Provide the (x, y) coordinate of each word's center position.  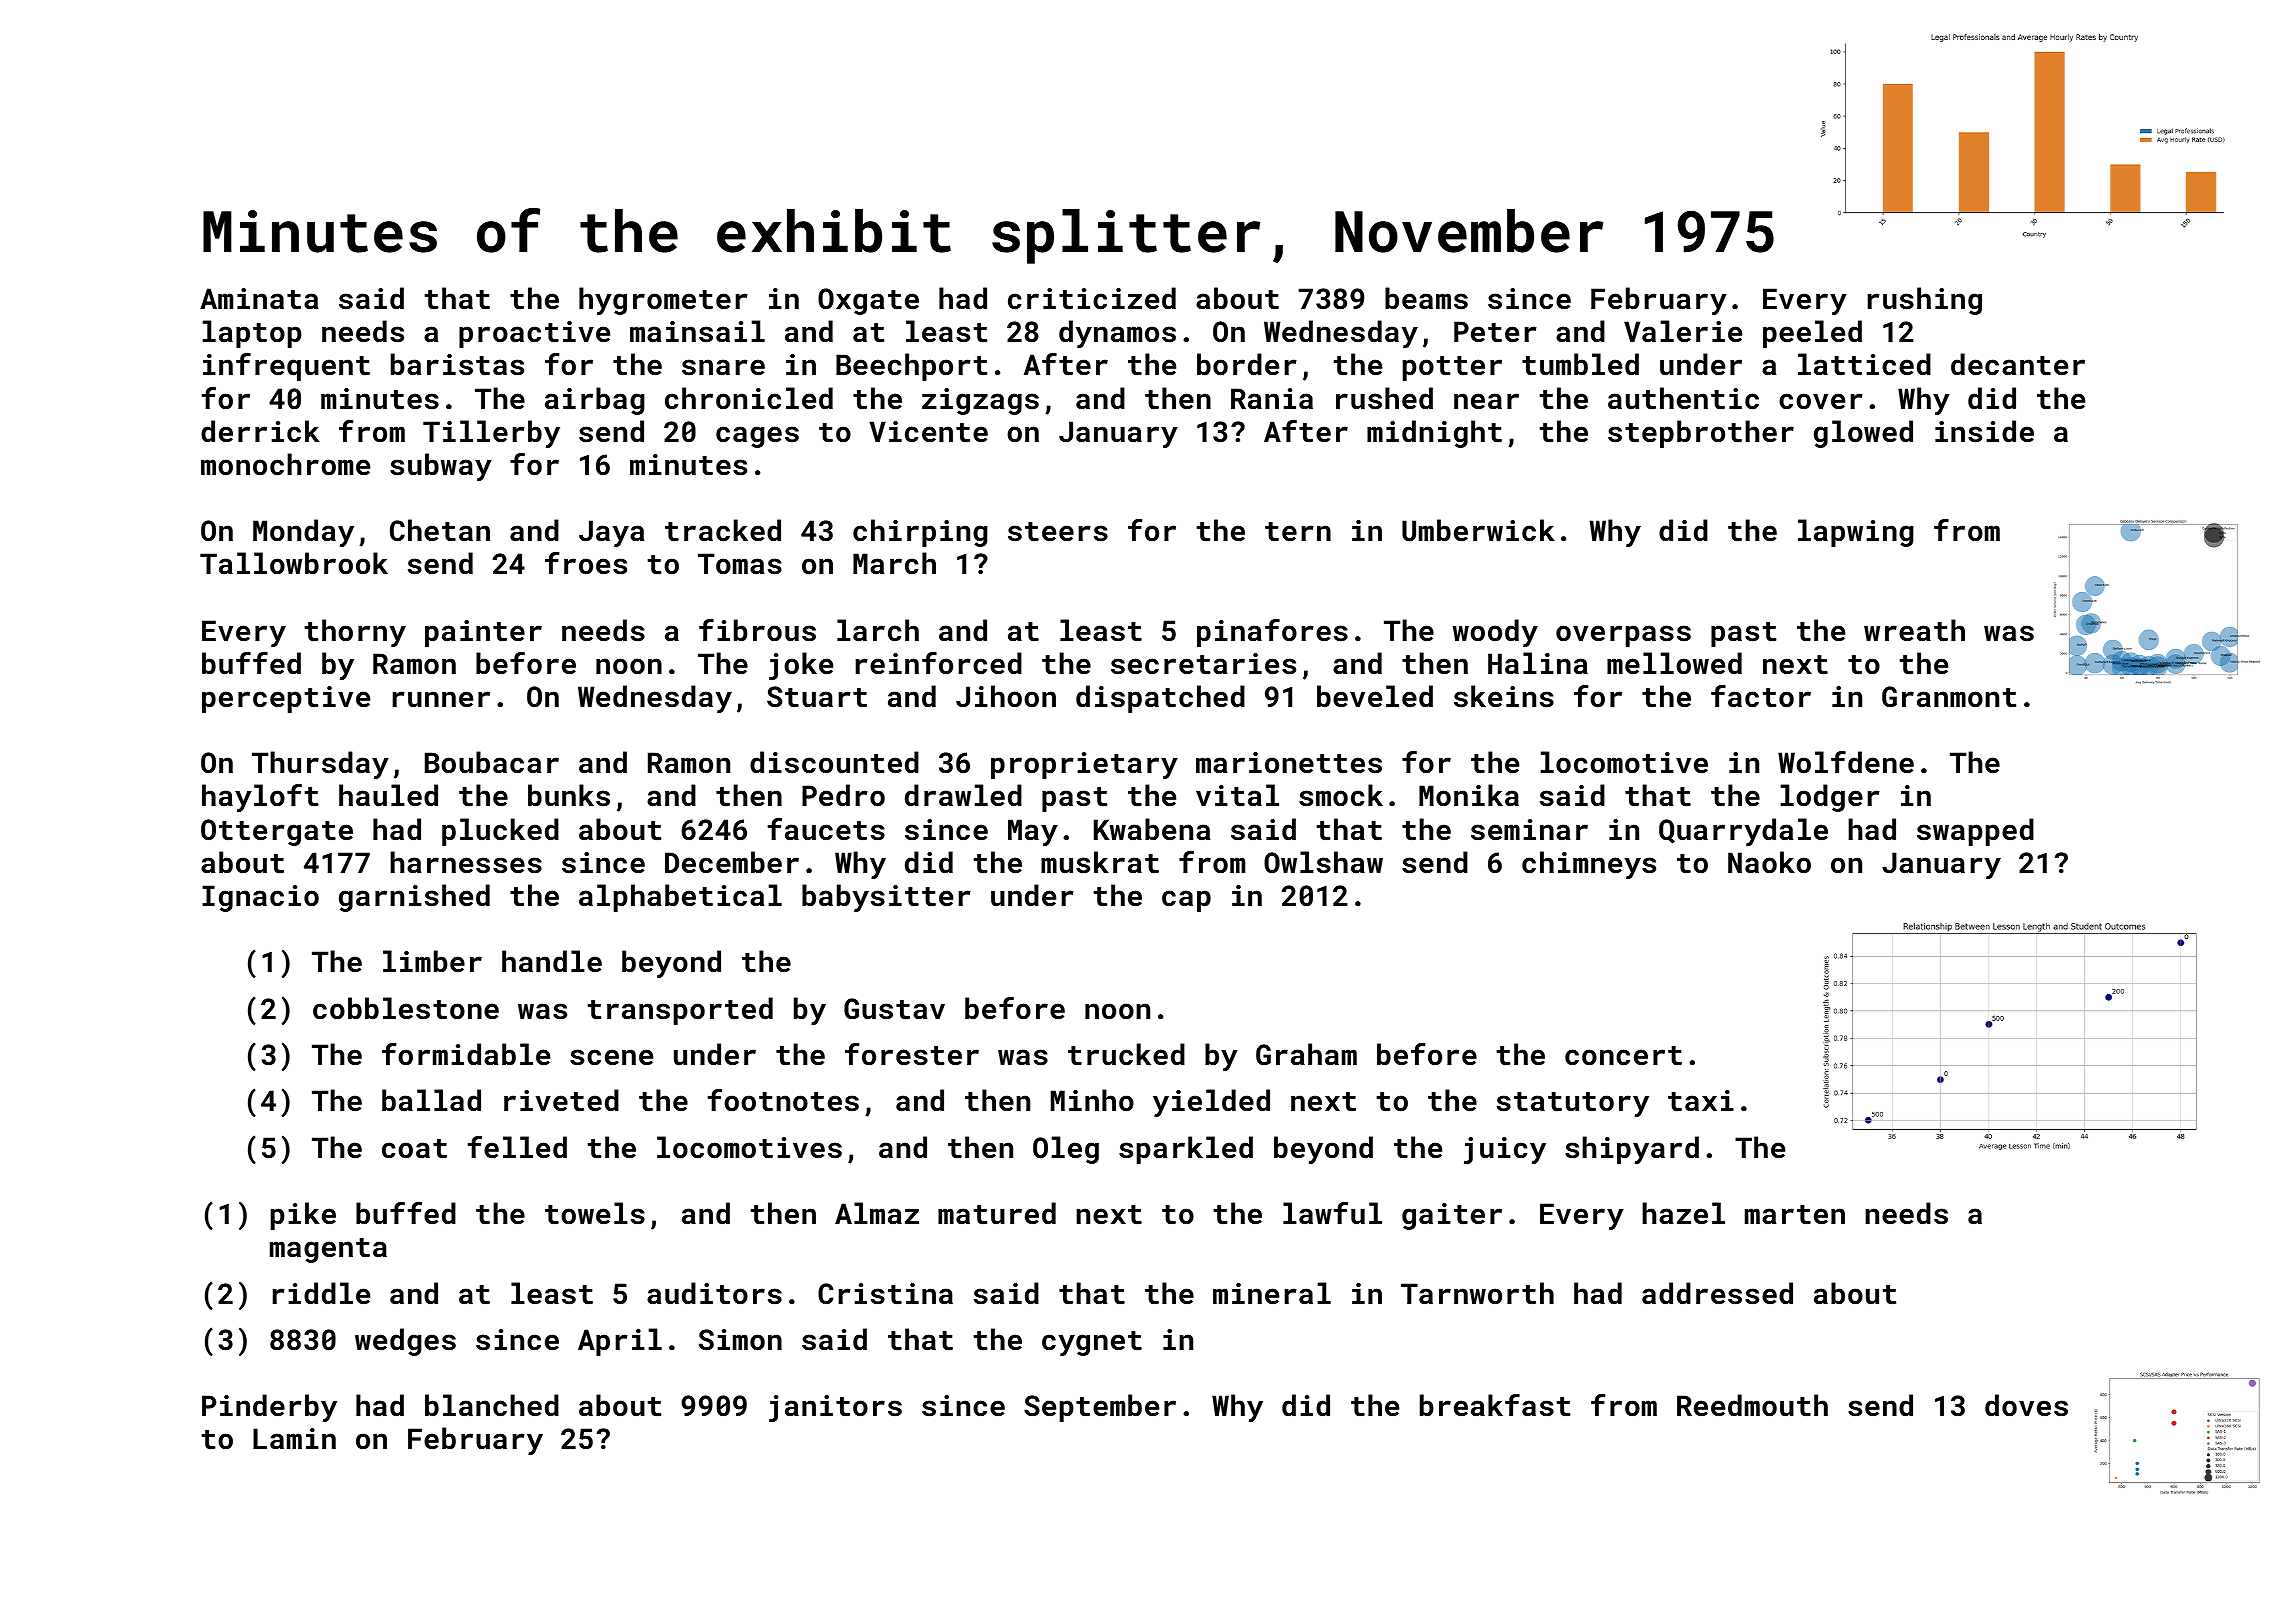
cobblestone (406, 1008)
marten (1795, 1215)
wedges (405, 1342)
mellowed (1674, 663)
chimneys (1589, 865)
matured (997, 1213)
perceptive (286, 699)
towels (595, 1213)
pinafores (1272, 633)
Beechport (912, 367)
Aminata (259, 299)
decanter (2018, 364)
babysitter (886, 898)
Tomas (740, 564)
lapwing (1856, 533)
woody (1495, 633)
